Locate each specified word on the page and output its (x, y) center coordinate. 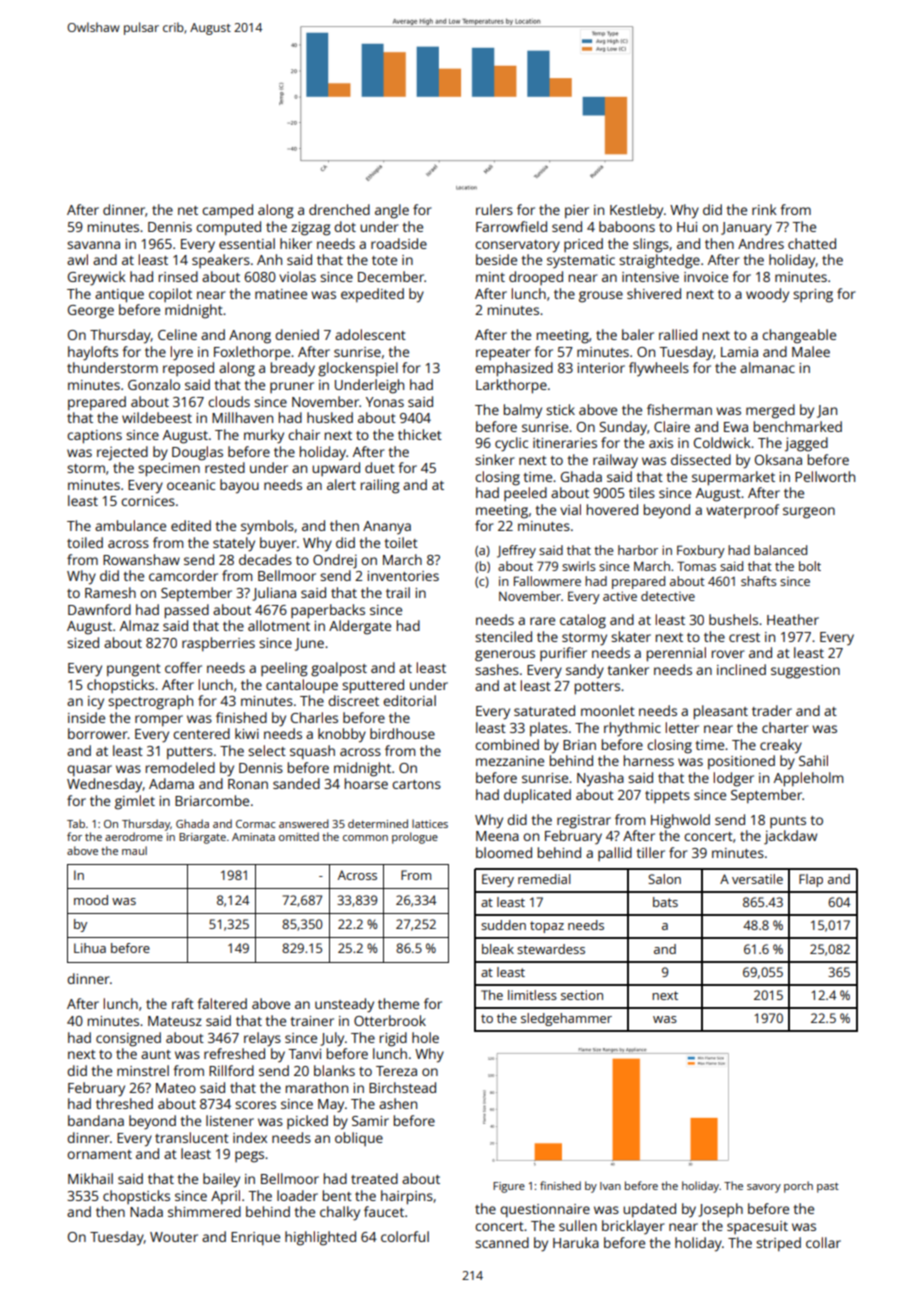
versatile (757, 879)
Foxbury (701, 551)
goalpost (339, 669)
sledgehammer (566, 1019)
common (365, 838)
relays (262, 1039)
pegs (249, 1157)
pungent (134, 670)
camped (227, 211)
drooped (536, 278)
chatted (812, 243)
